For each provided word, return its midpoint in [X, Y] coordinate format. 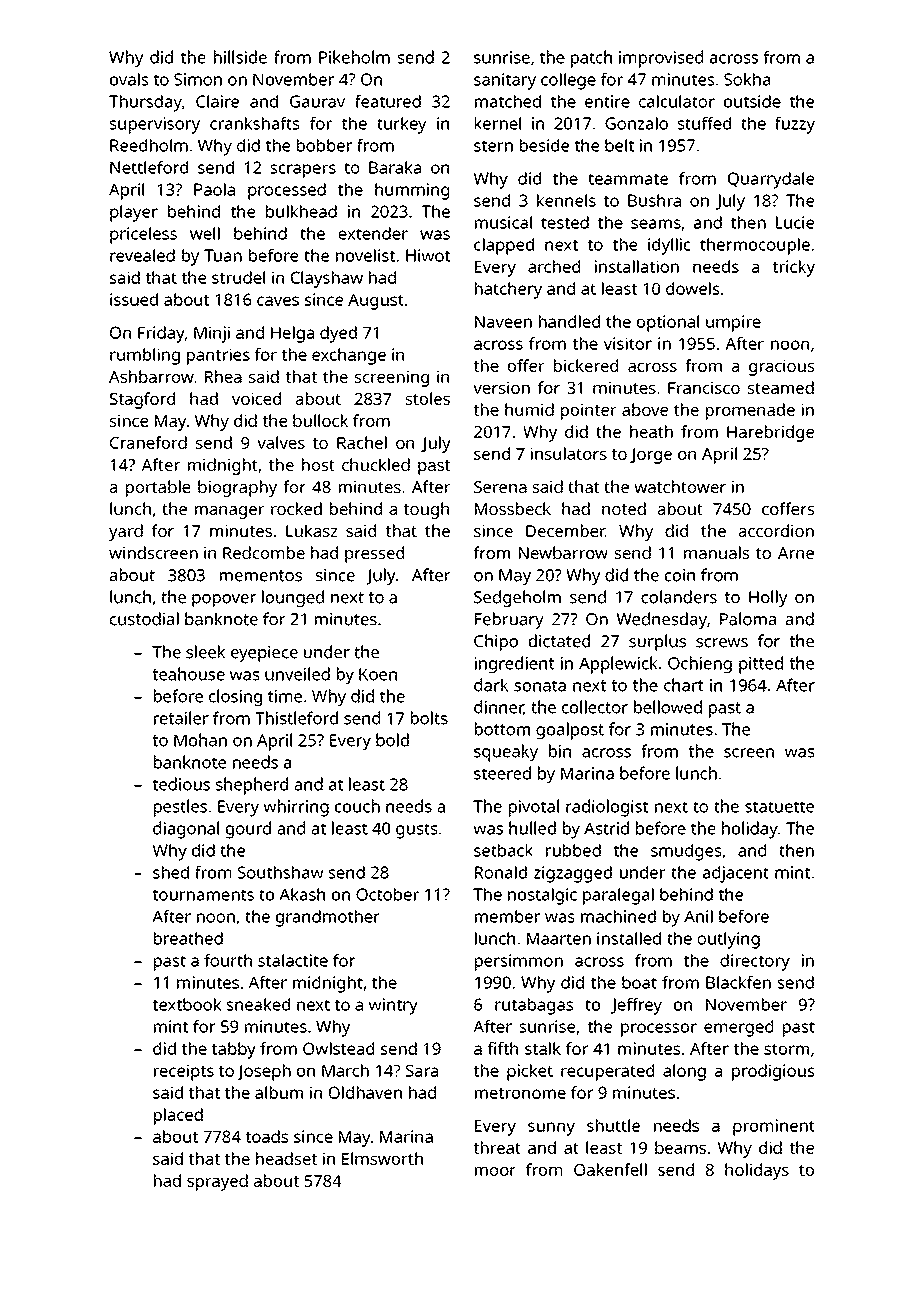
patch [591, 59]
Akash [302, 894]
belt [619, 145]
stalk [543, 1048]
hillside [240, 57]
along [684, 1072]
